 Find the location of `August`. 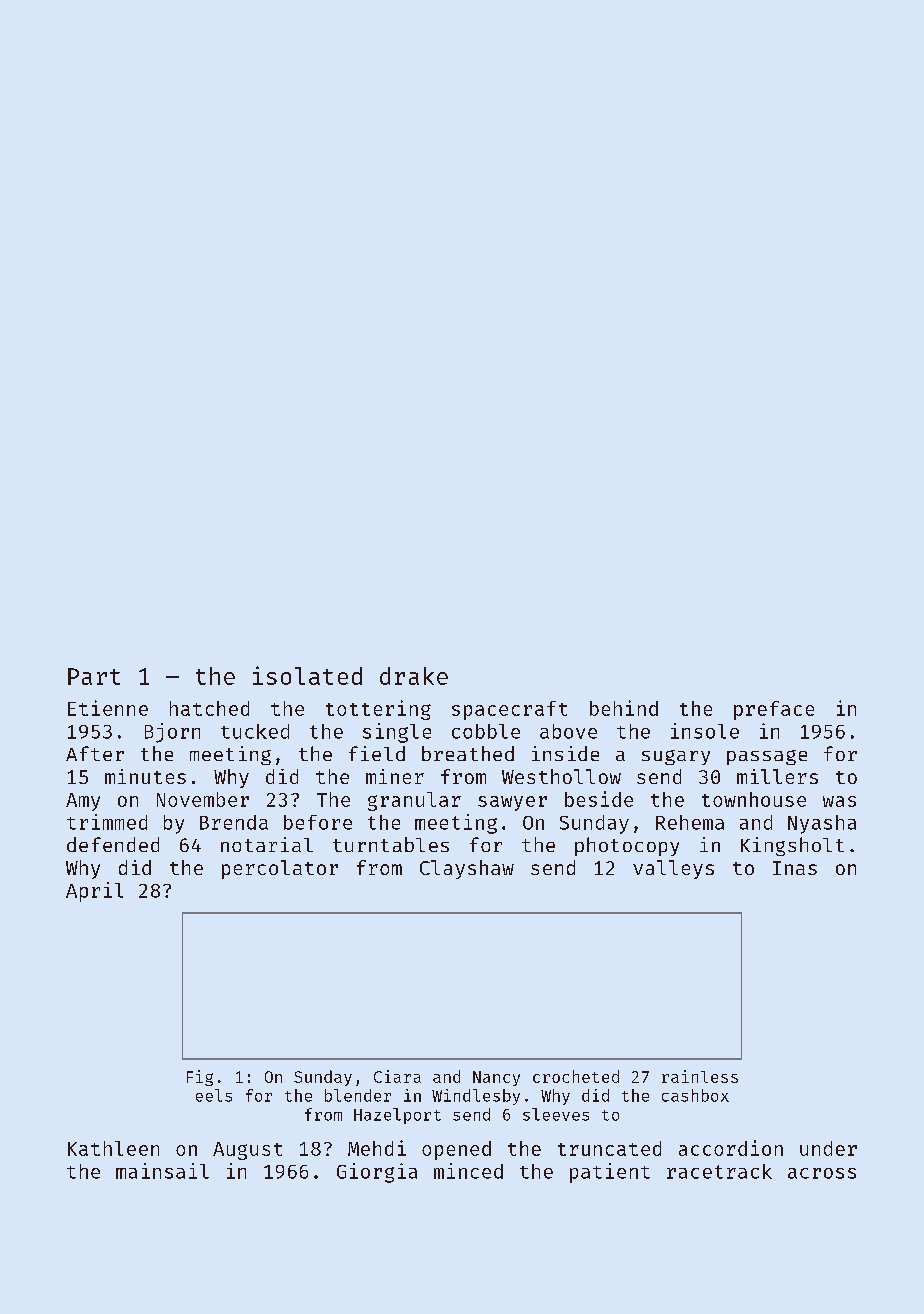

August is located at coordinates (247, 1151).
